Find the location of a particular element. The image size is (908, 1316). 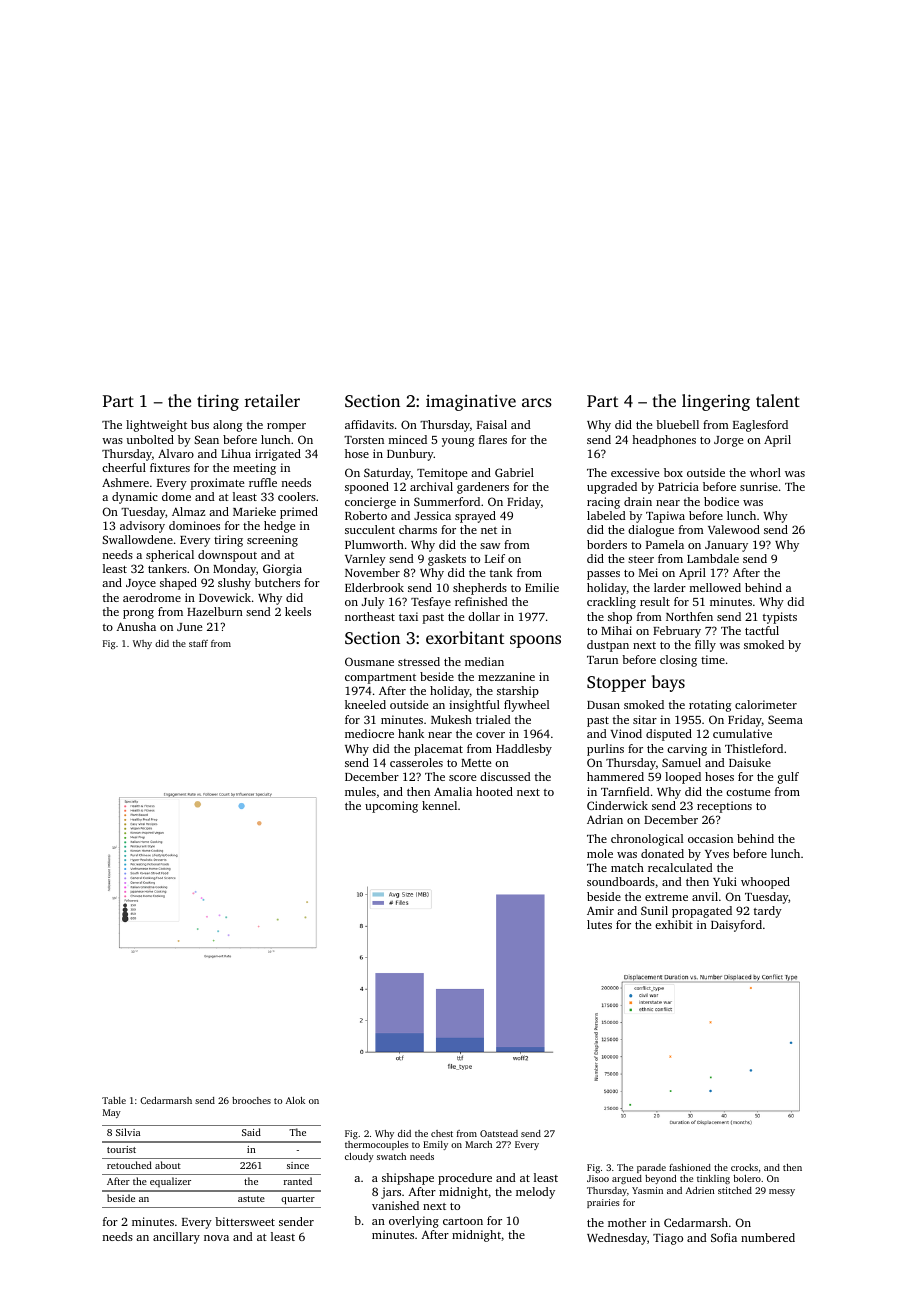

receptions is located at coordinates (724, 807).
